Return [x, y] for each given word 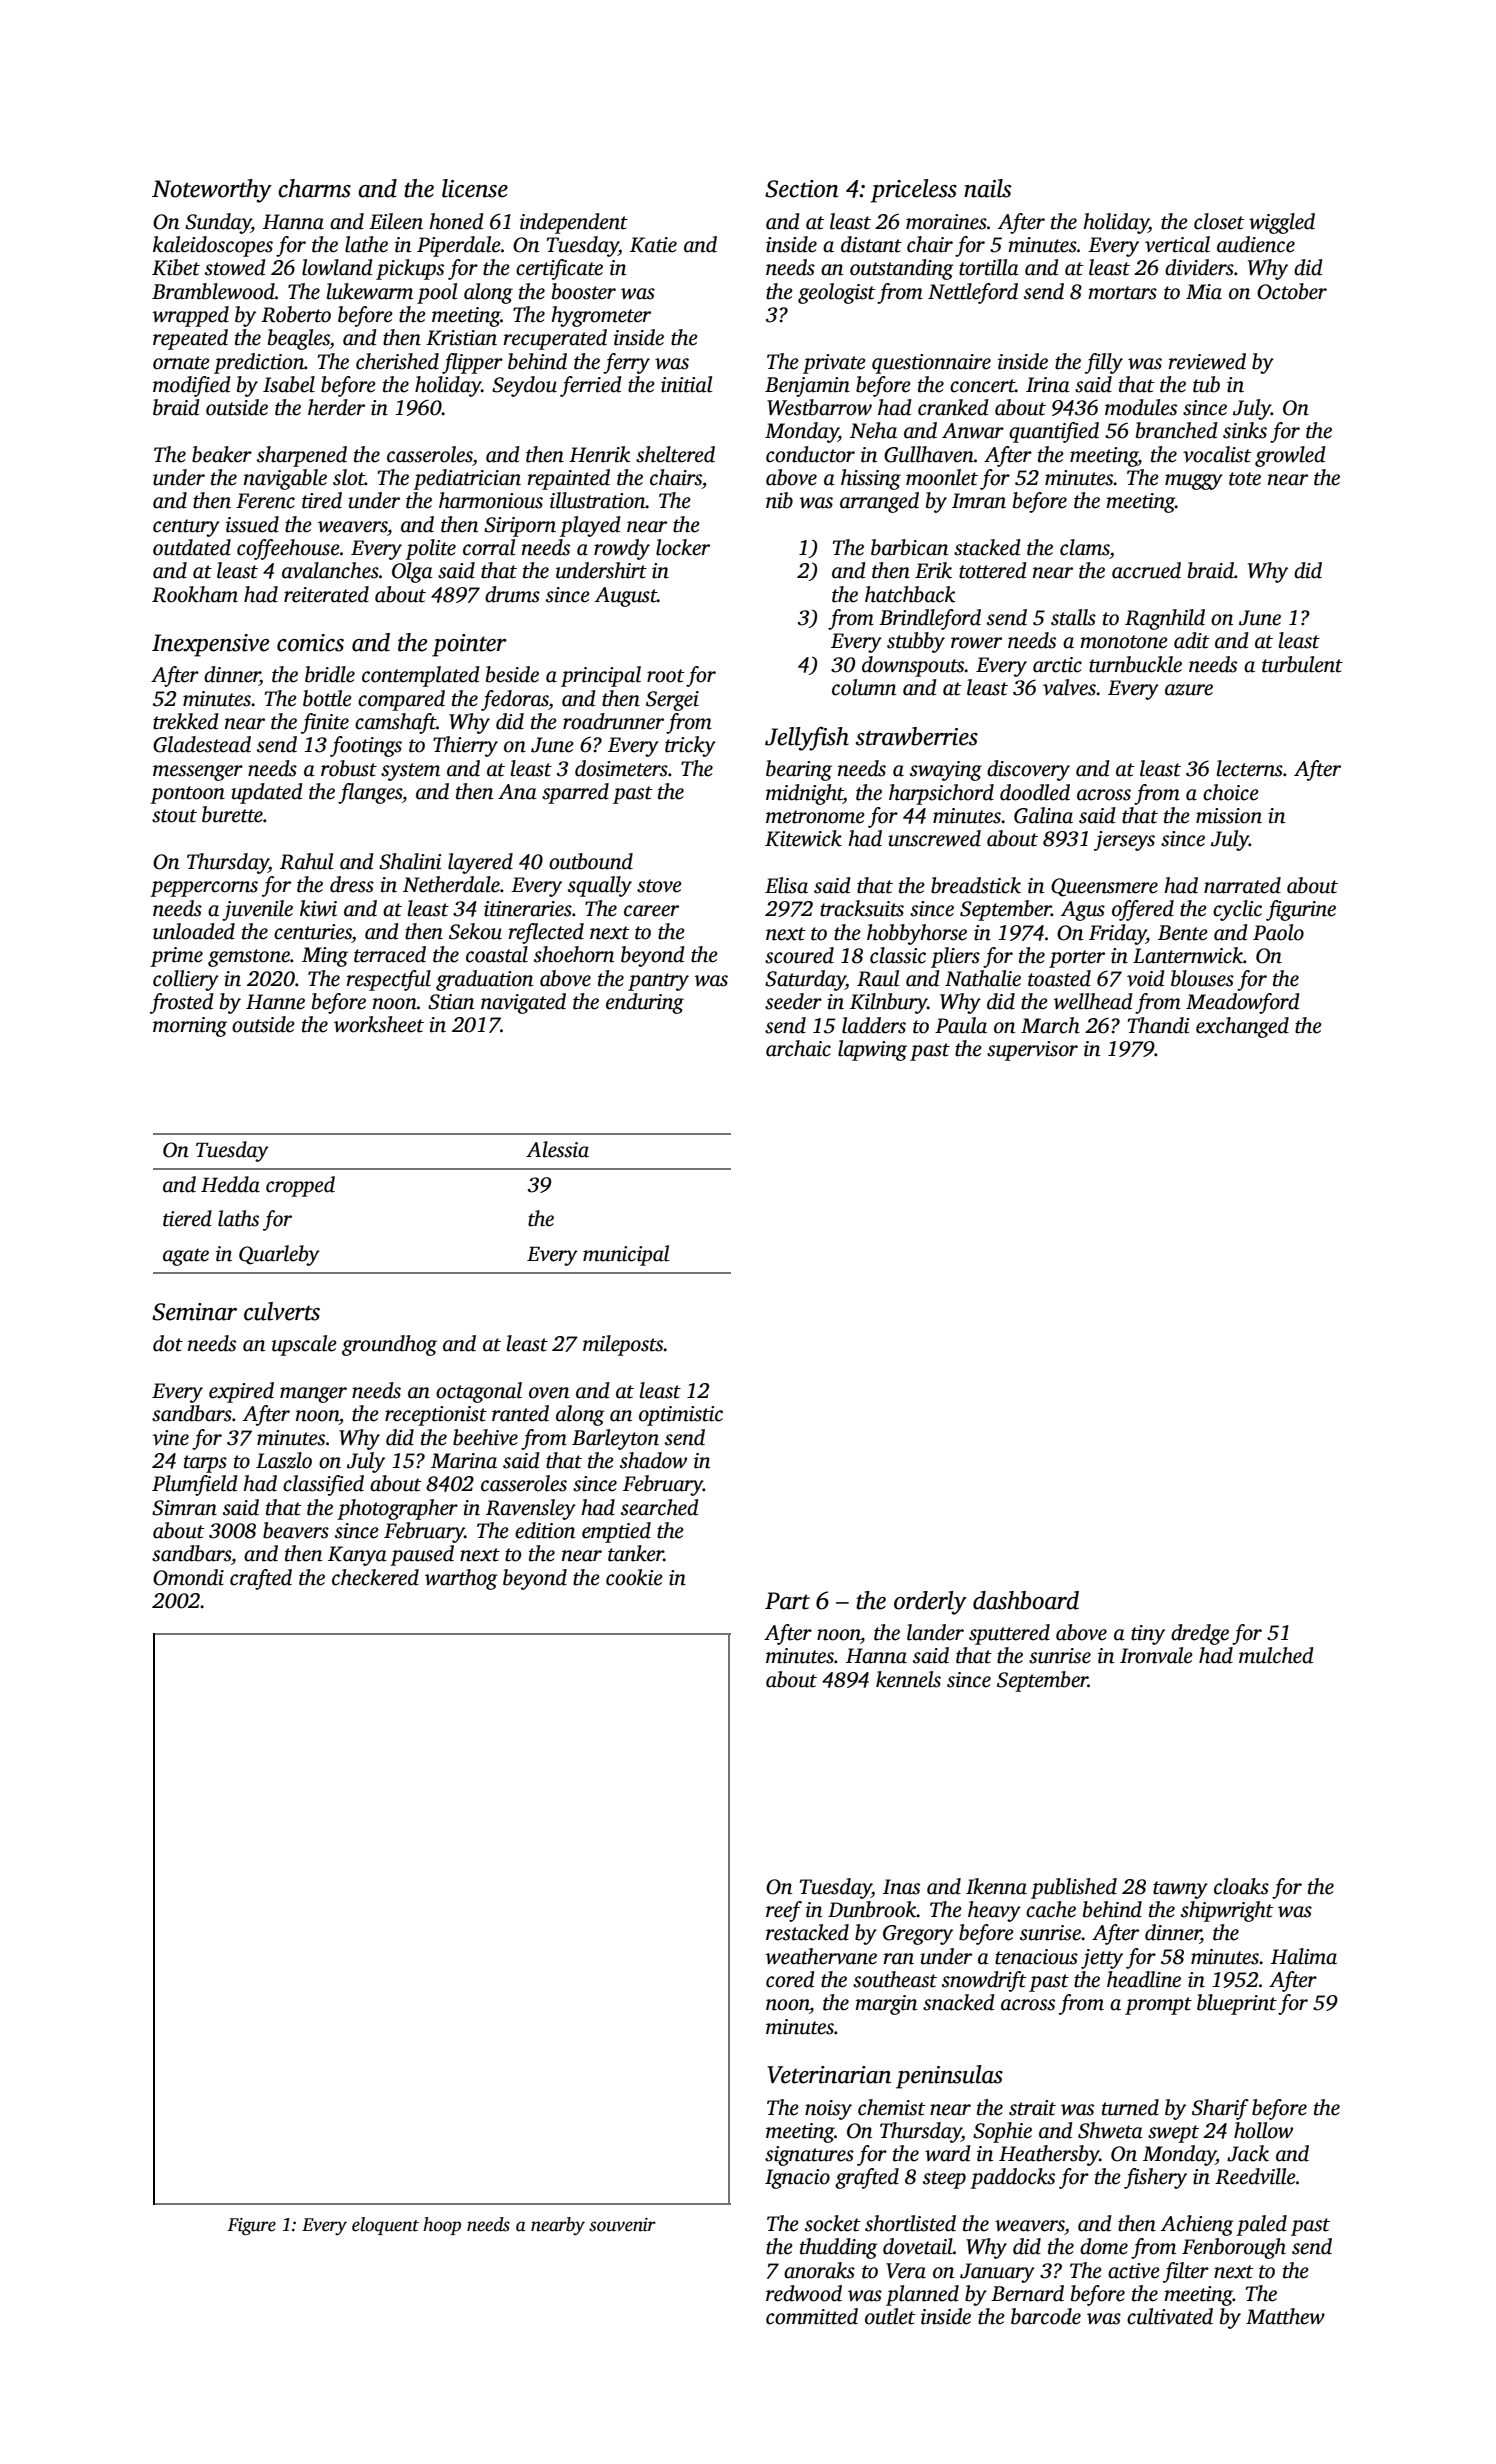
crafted [261, 1579]
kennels [908, 1679]
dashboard [1026, 1600]
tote [1245, 479]
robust [349, 768]
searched [660, 1507]
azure [1189, 690]
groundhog [389, 1345]
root [665, 676]
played [590, 526]
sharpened [302, 456]
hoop [442, 2226]
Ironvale [1156, 1655]
